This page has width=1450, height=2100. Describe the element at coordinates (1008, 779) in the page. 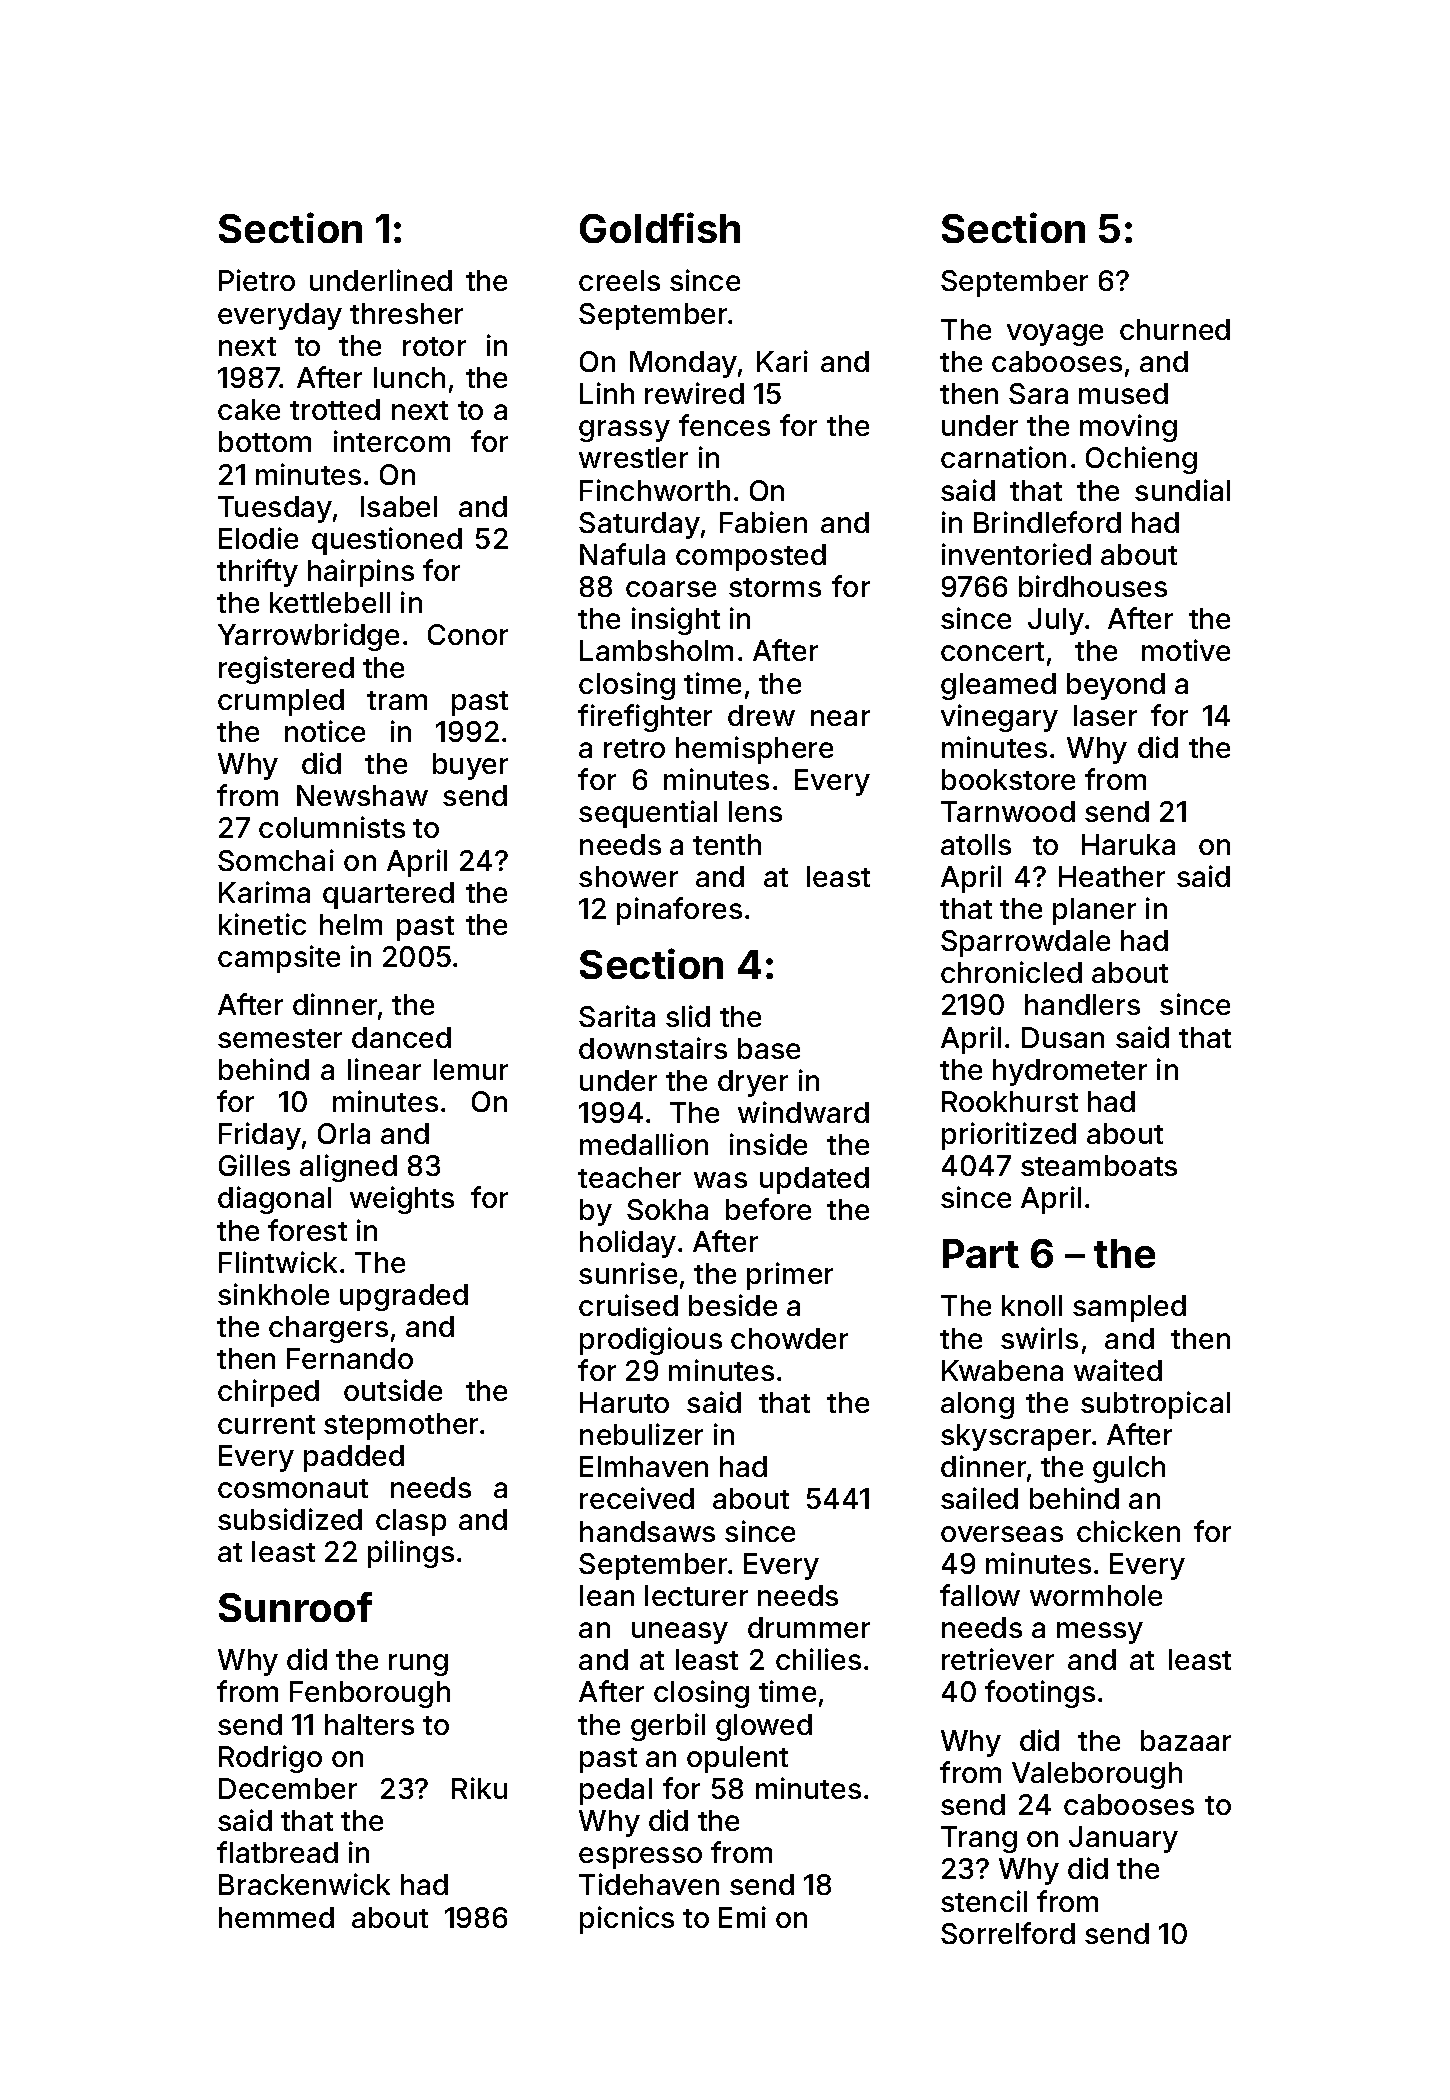

I see `bookstore` at that location.
